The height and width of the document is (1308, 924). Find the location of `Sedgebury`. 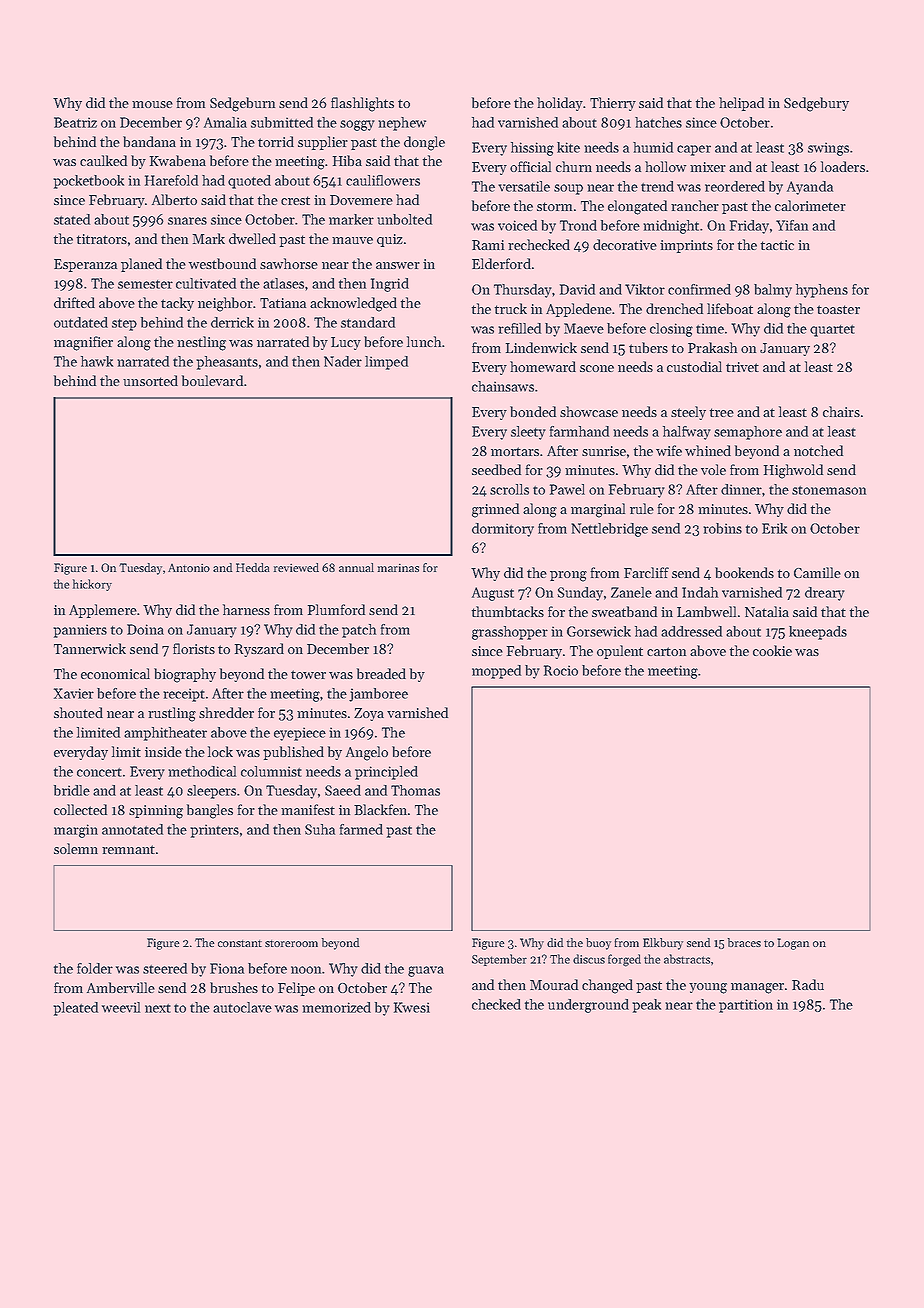

Sedgebury is located at coordinates (816, 104).
